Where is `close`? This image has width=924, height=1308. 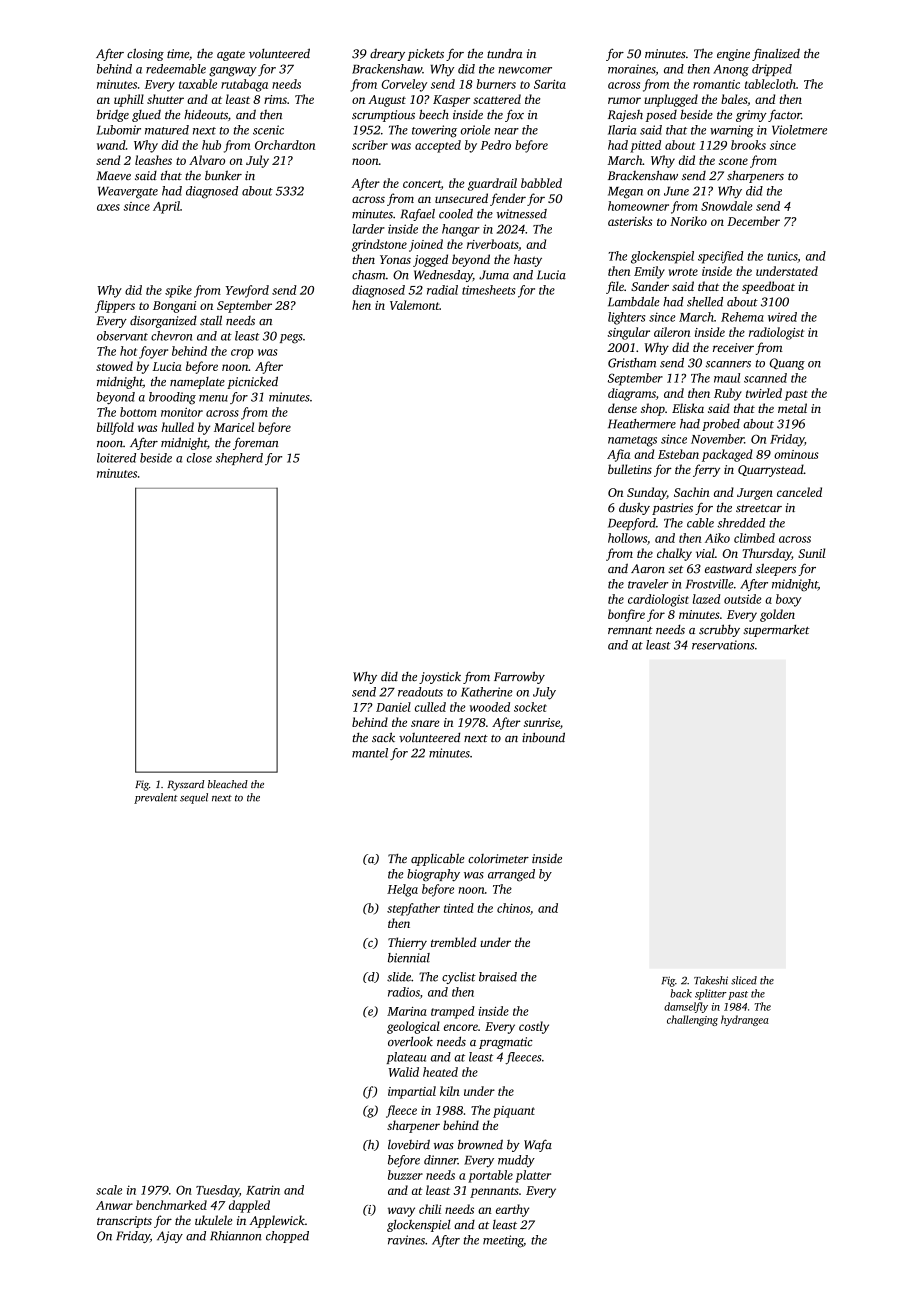
close is located at coordinates (199, 458).
